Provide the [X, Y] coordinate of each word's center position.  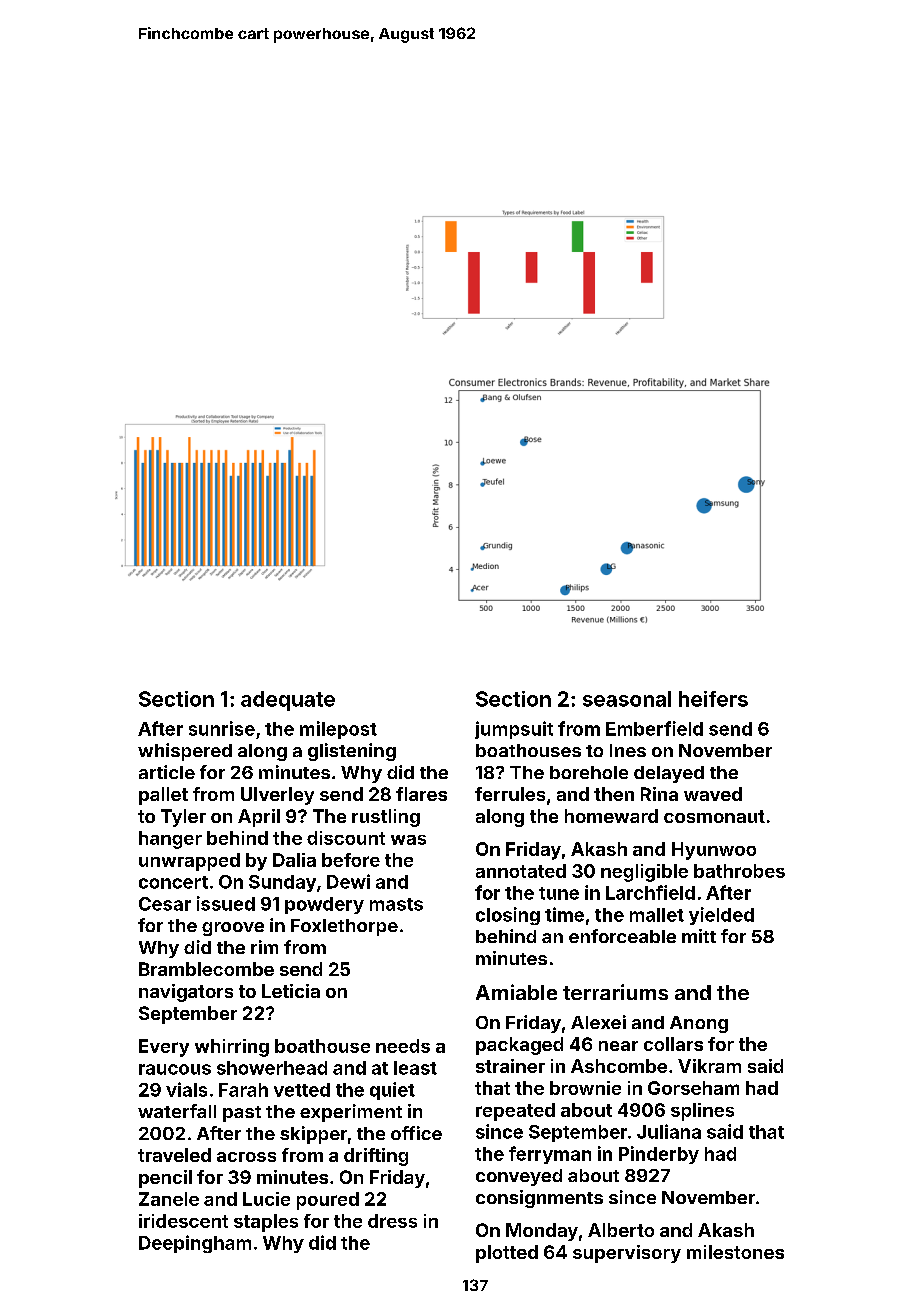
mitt [699, 936]
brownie [585, 1088]
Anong [699, 1024]
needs [403, 1046]
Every [164, 1048]
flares [421, 794]
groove [233, 929]
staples [266, 1223]
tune [559, 893]
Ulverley [277, 796]
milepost [338, 730]
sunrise [222, 728]
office [416, 1133]
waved [713, 794]
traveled [174, 1155]
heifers [713, 699]
